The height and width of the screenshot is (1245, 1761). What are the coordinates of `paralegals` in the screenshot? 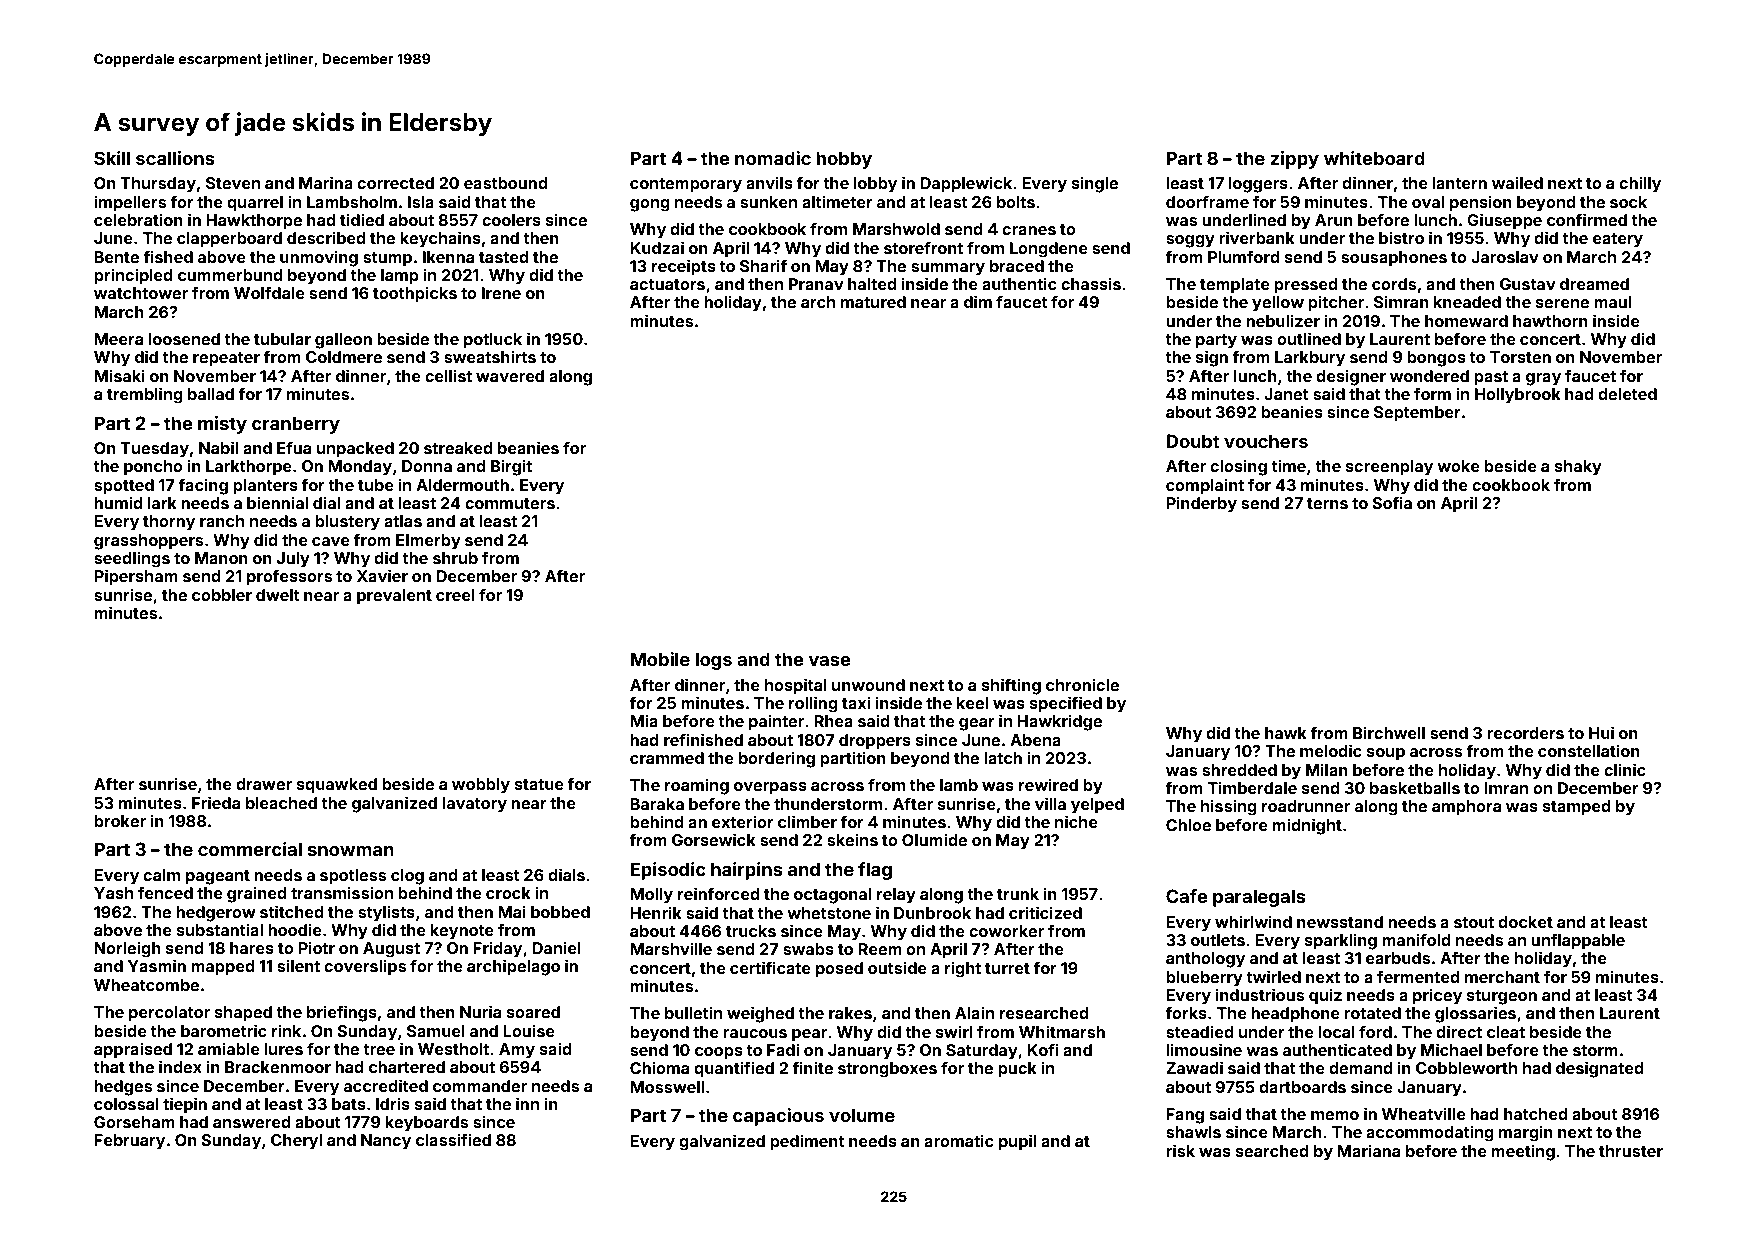 It's located at (1259, 898).
